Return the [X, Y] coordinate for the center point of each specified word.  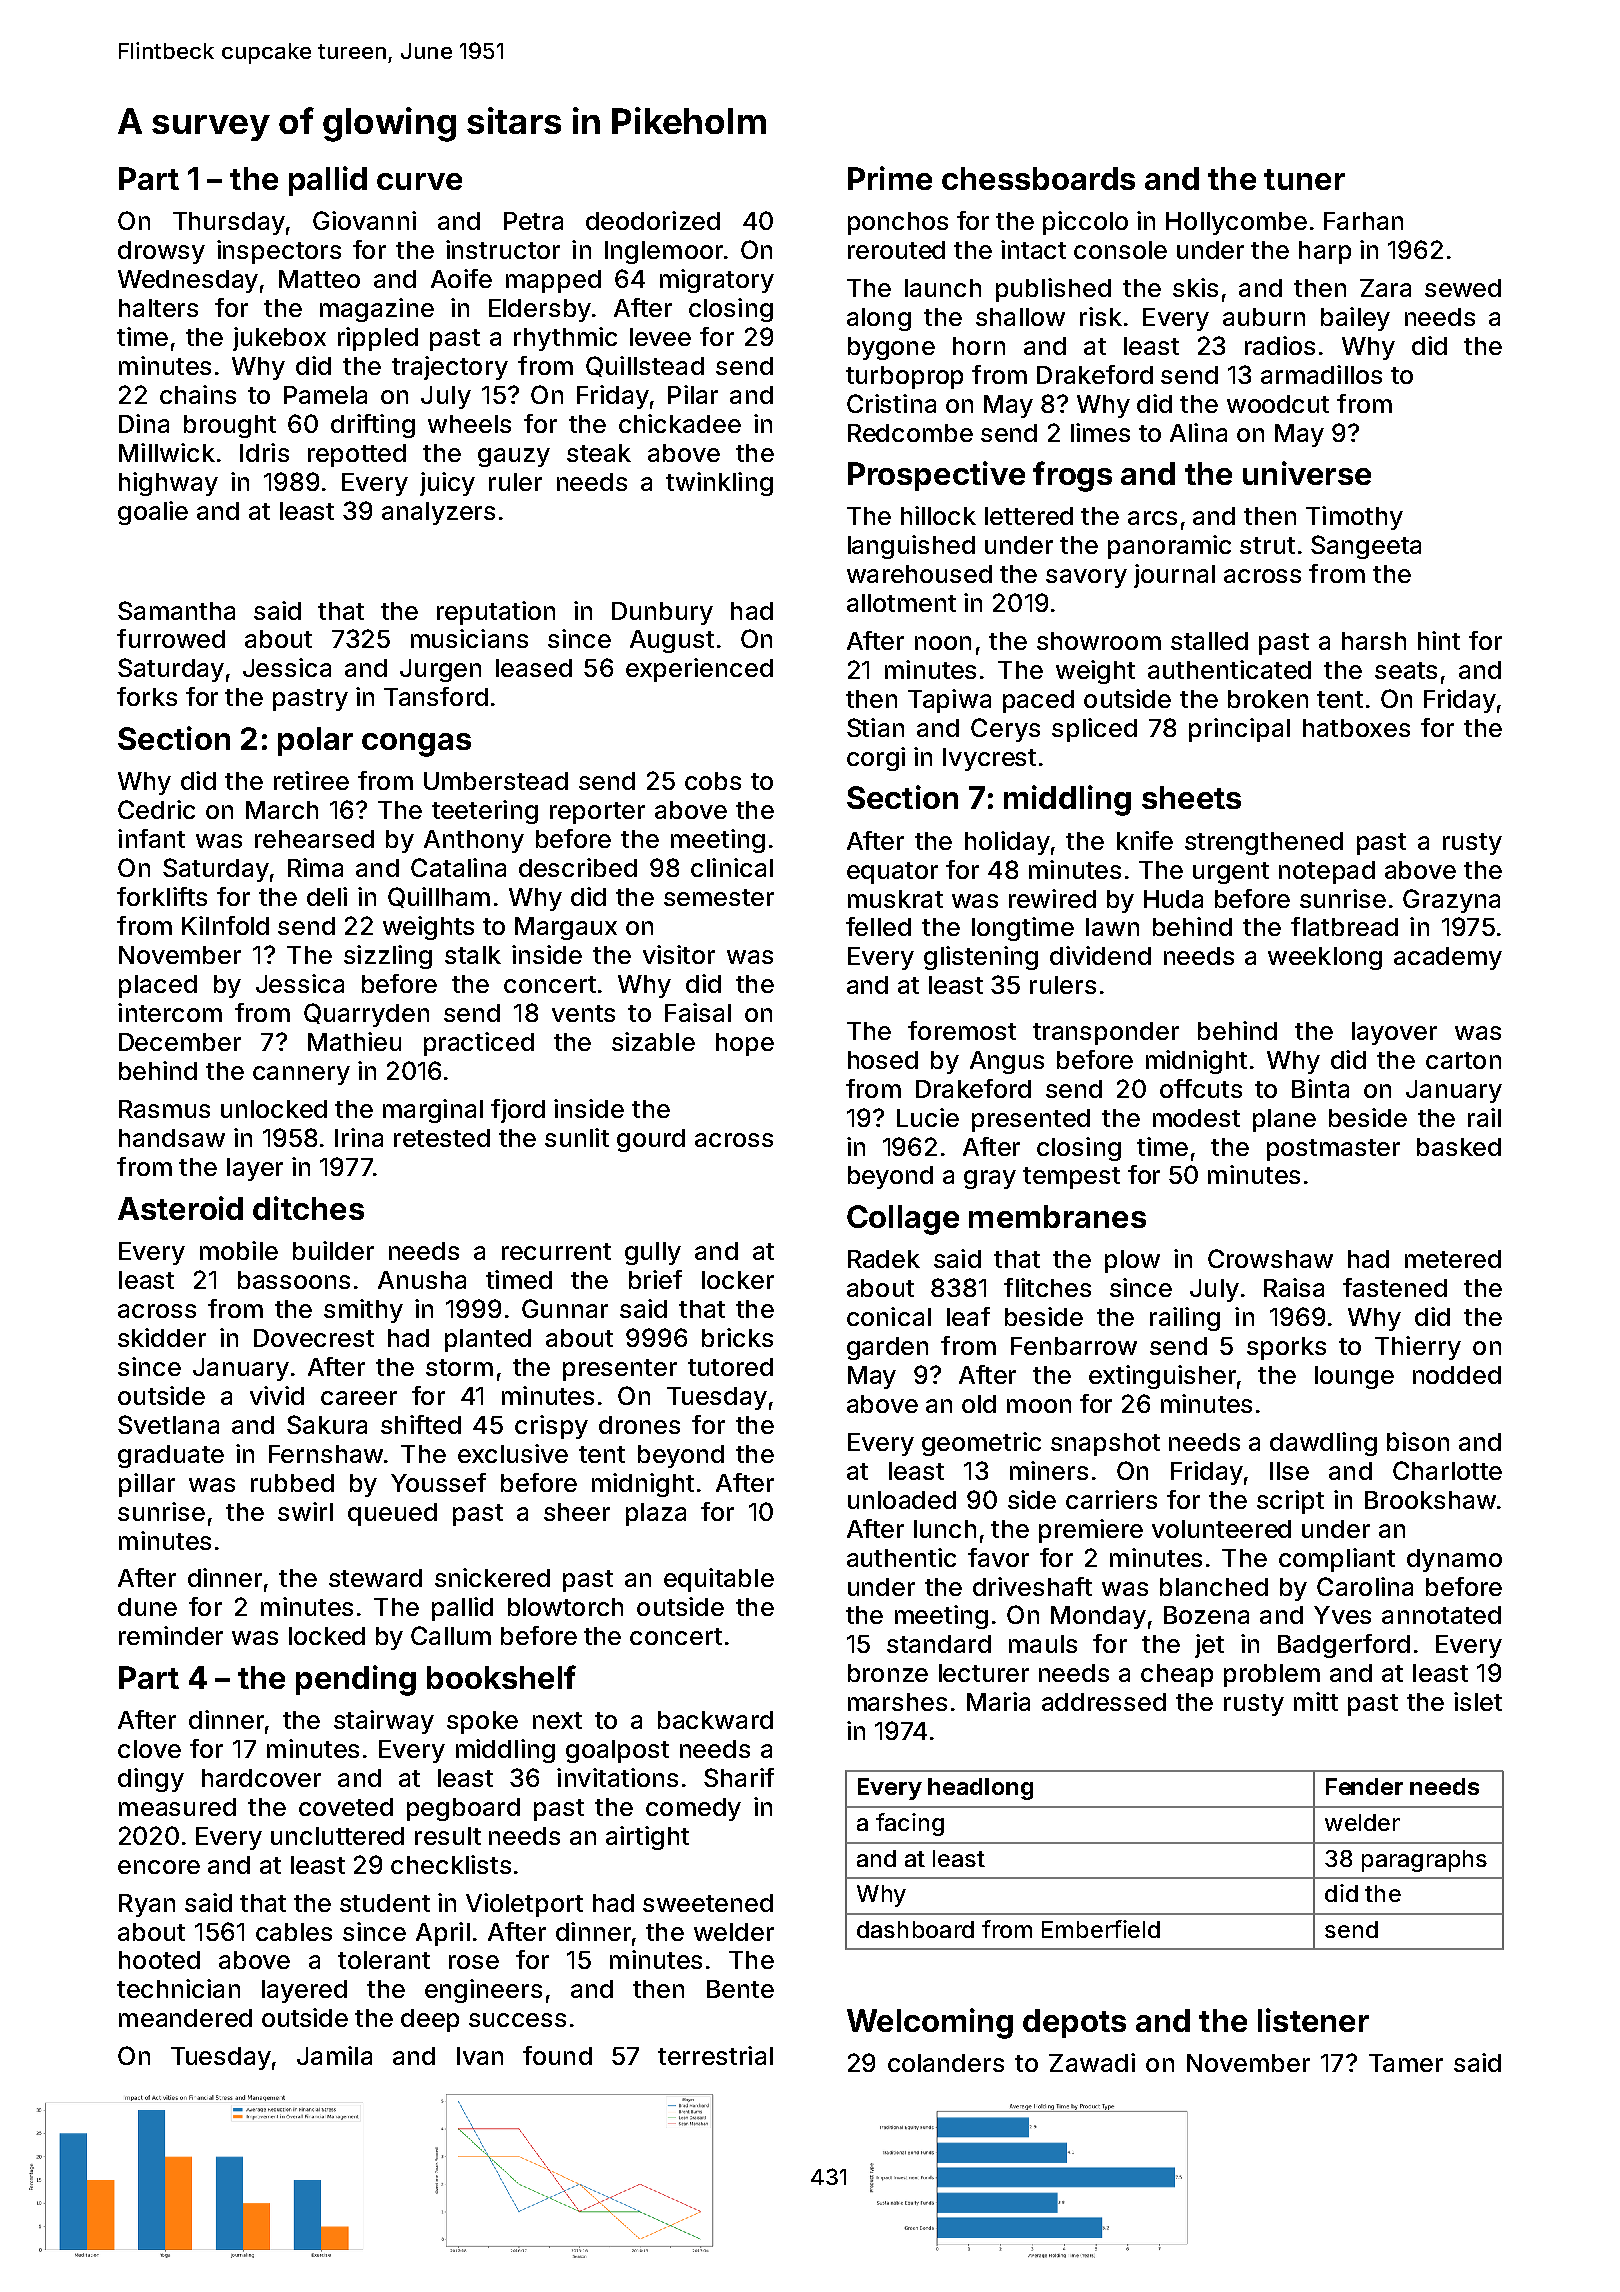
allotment [901, 603]
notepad [1327, 872]
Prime [890, 178]
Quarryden [366, 1015]
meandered [185, 2018]
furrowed [171, 638]
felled [878, 926]
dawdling [1323, 1444]
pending [356, 1680]
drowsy [161, 252]
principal [1239, 730]
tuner [1304, 179]
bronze [888, 1673]
